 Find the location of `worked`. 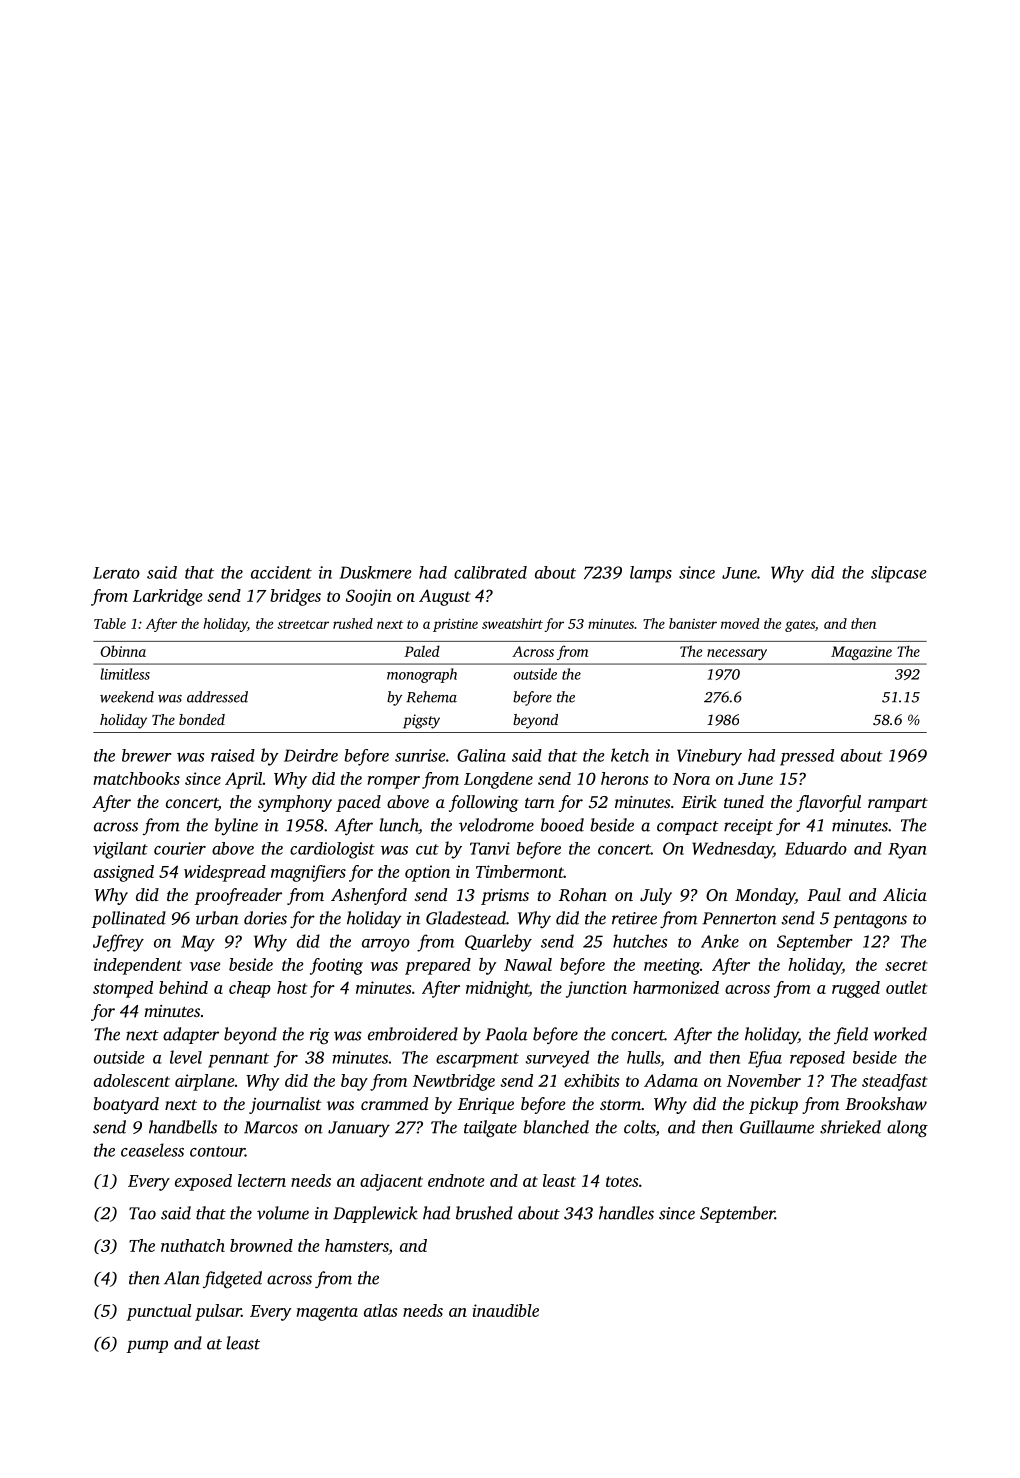

worked is located at coordinates (900, 1034).
